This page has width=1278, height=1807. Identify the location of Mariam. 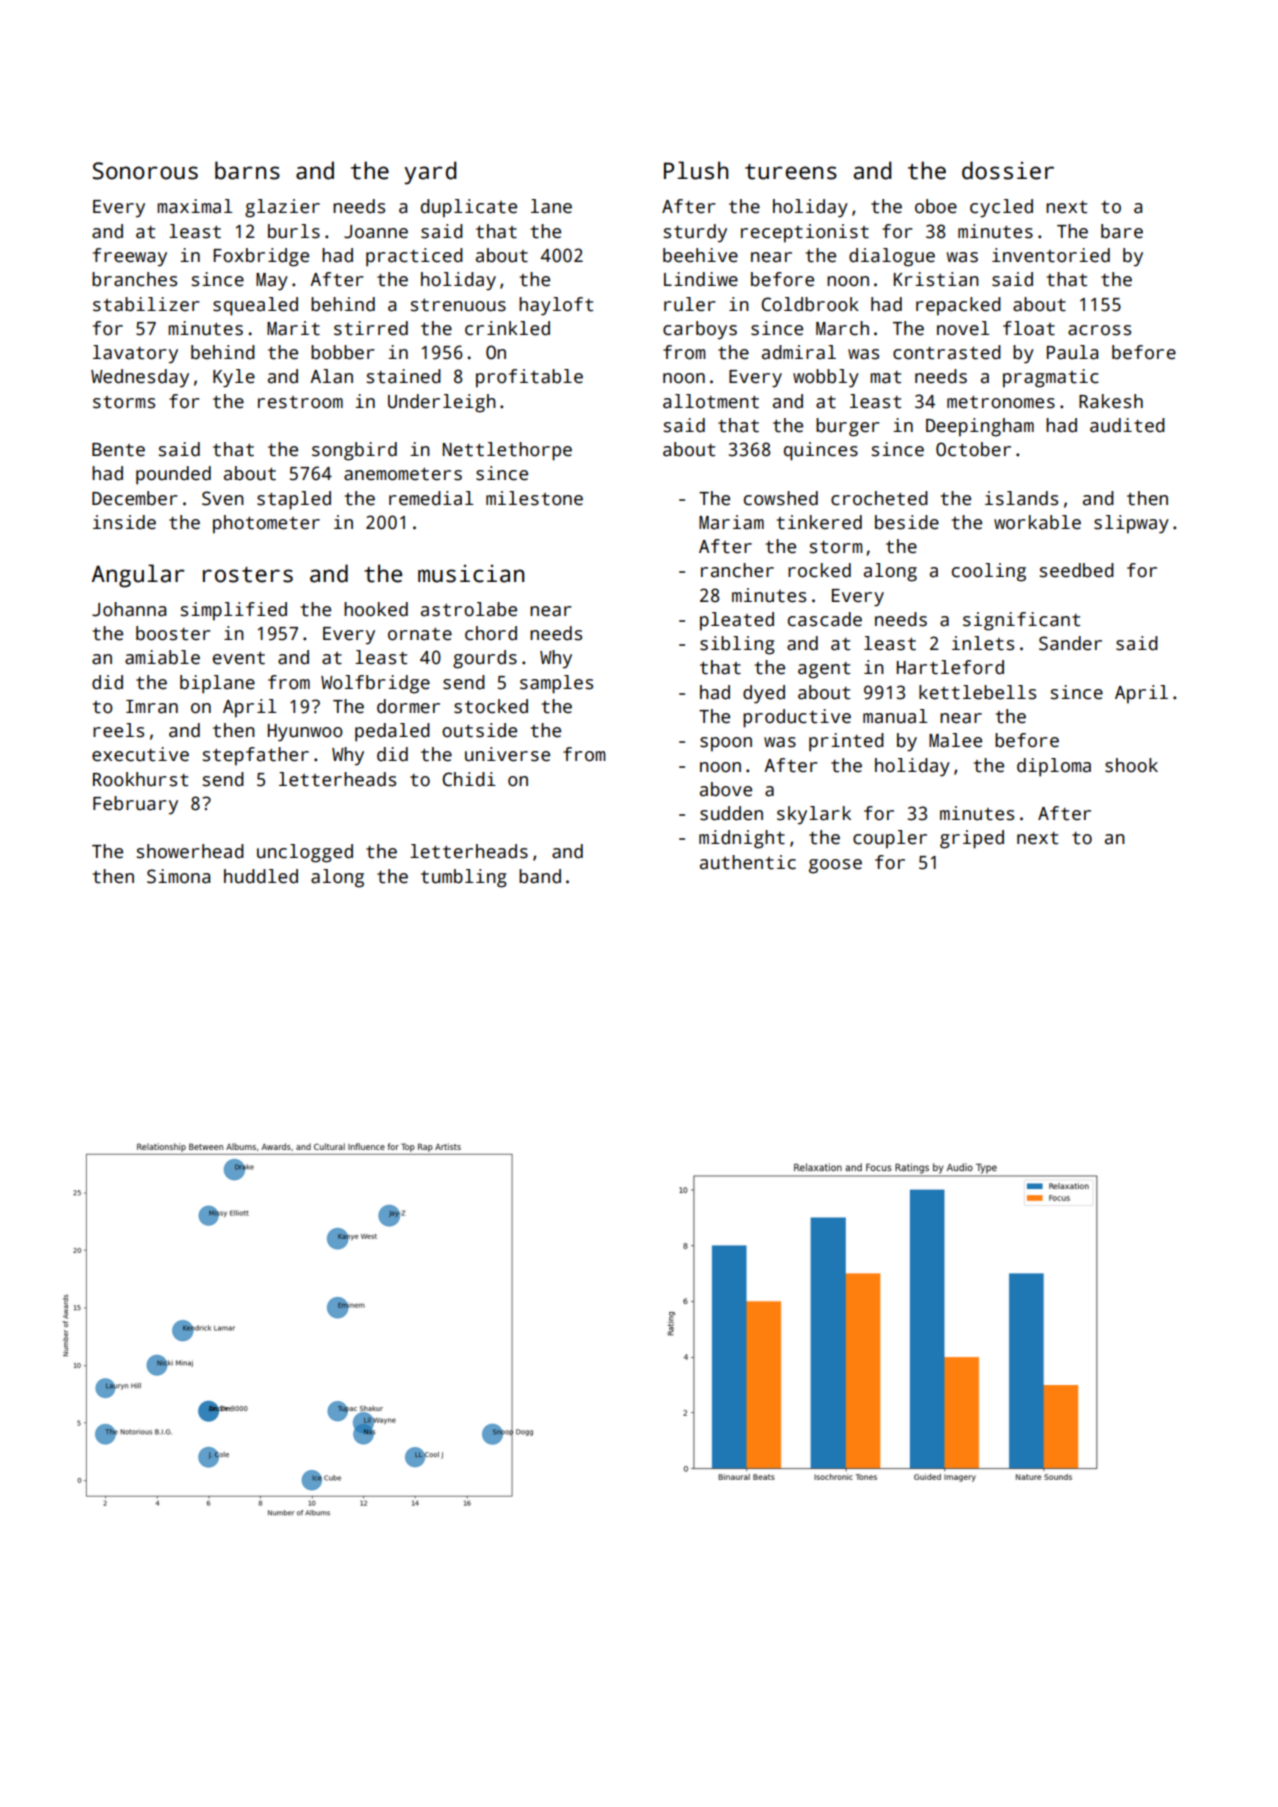
(731, 522).
